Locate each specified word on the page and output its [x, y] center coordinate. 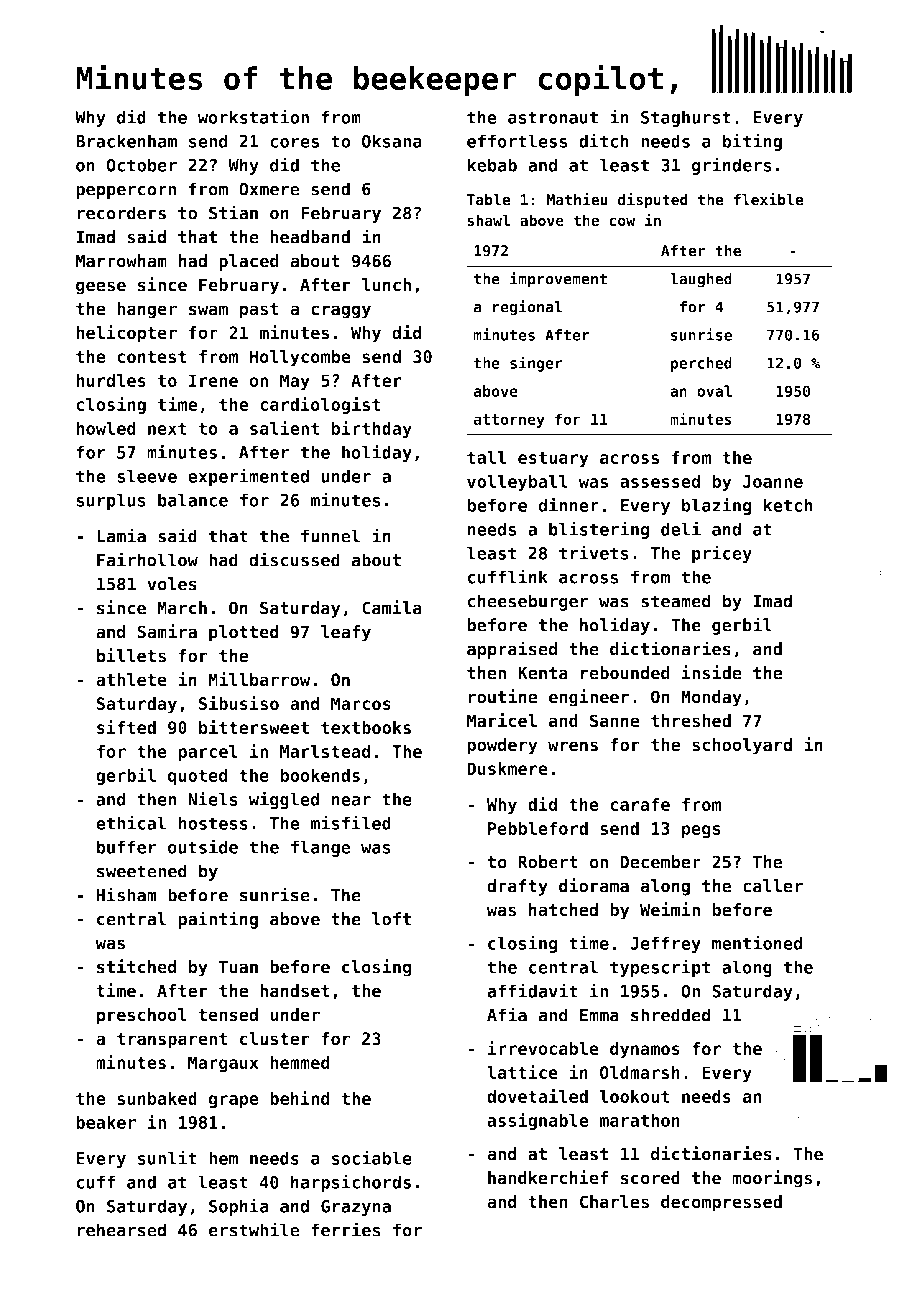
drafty [517, 887]
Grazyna [356, 1207]
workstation [253, 116]
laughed [701, 280]
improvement [558, 280]
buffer [127, 847]
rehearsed [121, 1230]
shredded [671, 1015]
